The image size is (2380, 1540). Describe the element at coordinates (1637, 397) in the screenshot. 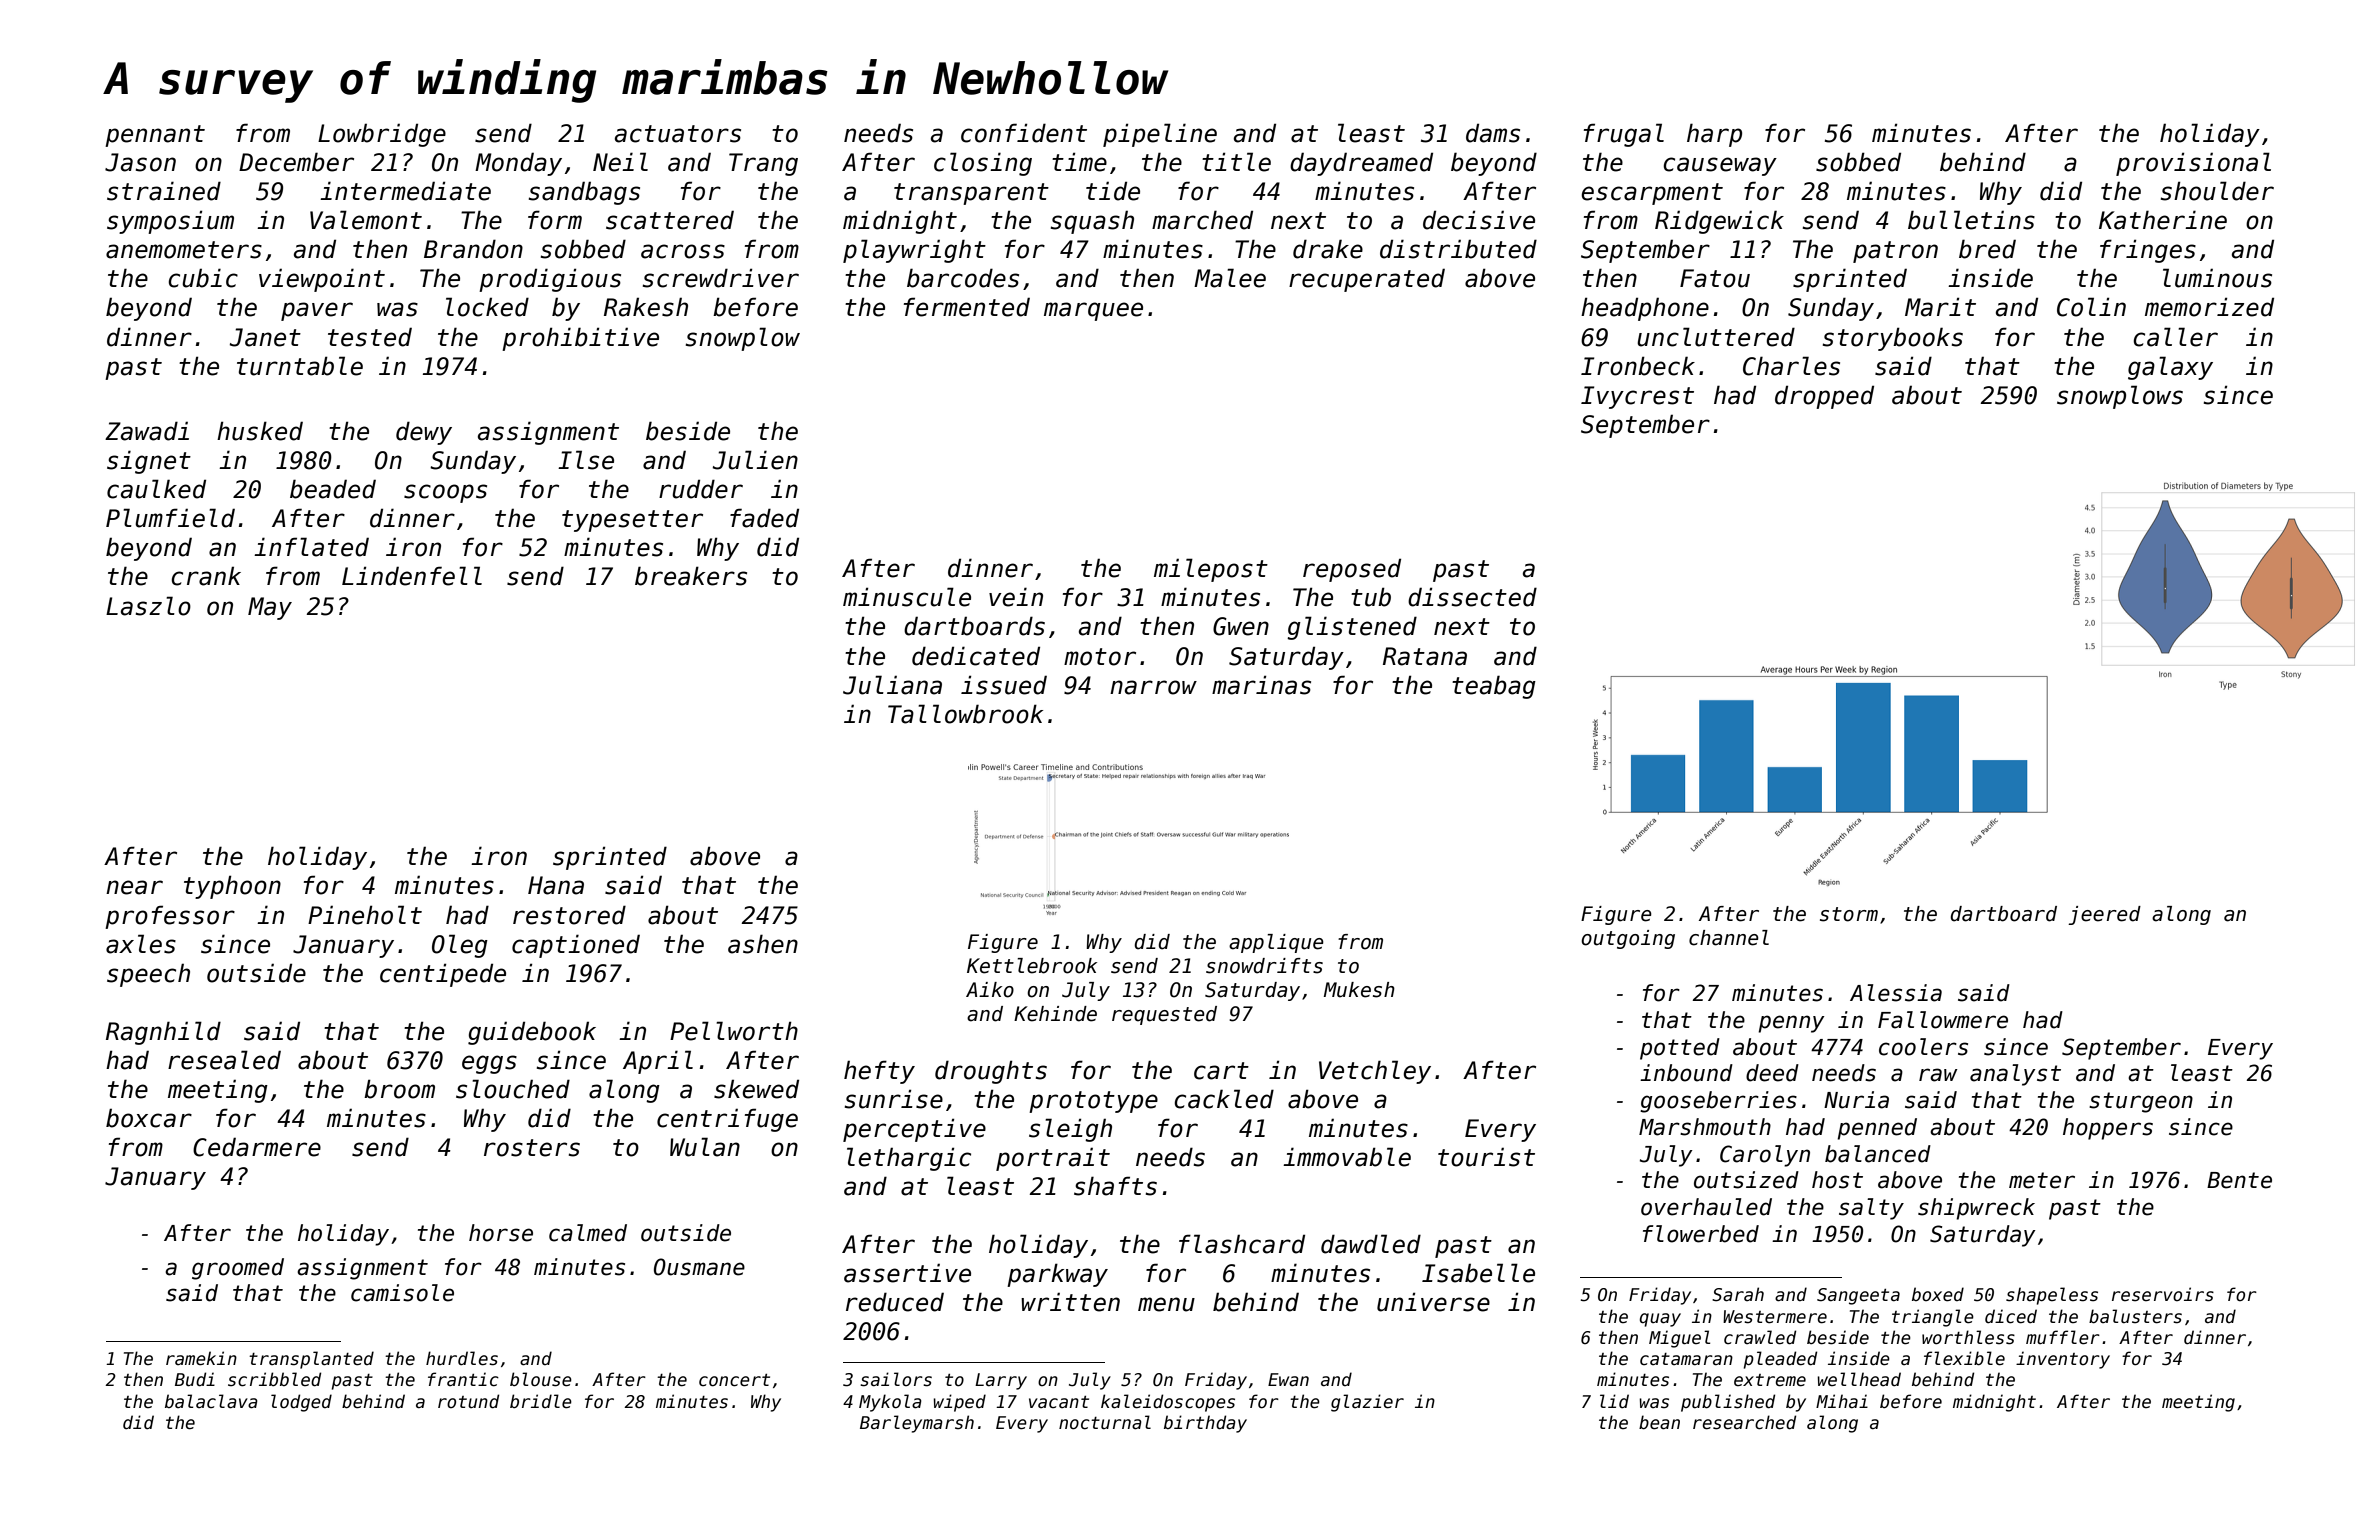

I see `Ivycrest` at that location.
